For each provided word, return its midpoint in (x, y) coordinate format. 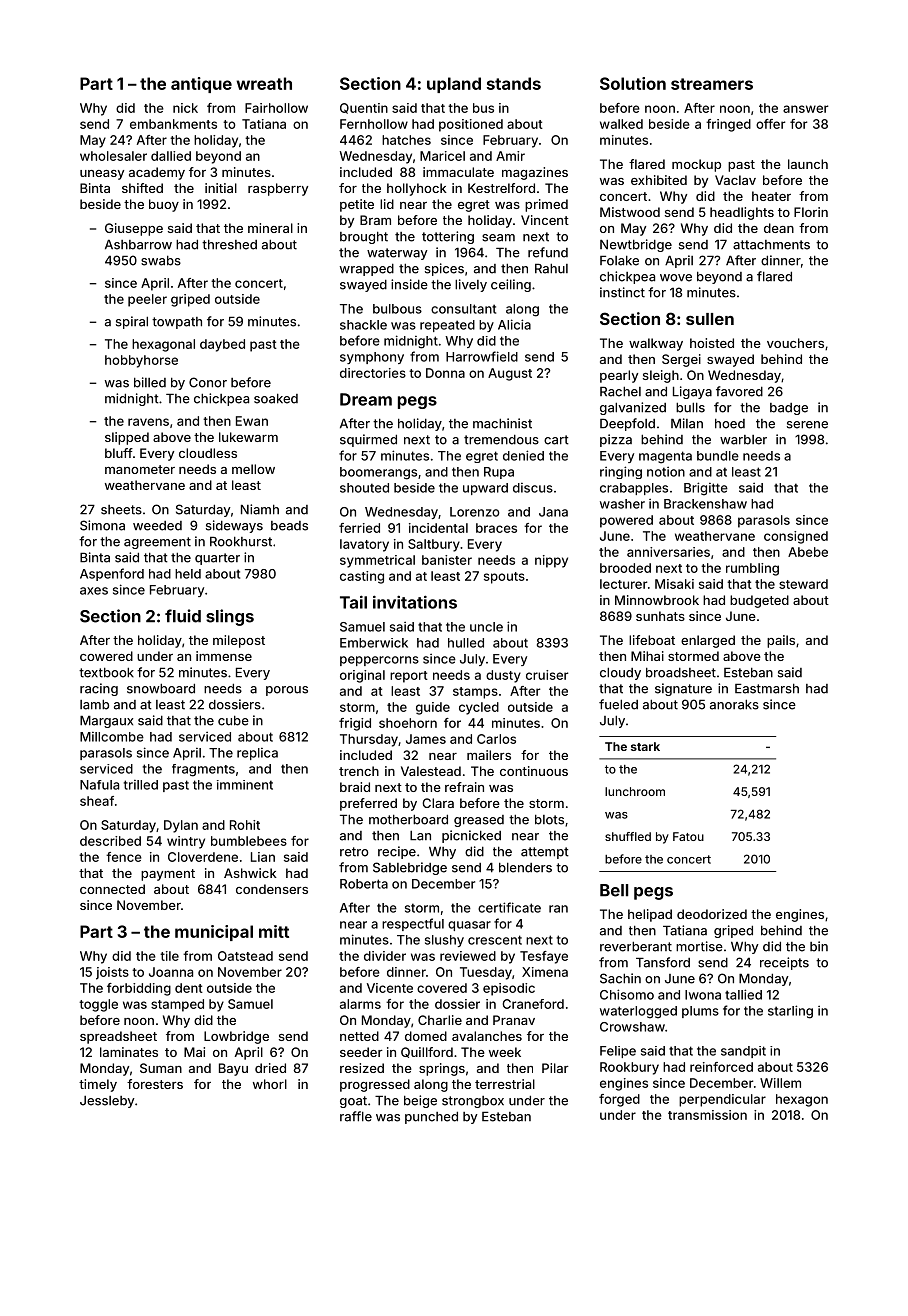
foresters (155, 1084)
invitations (415, 602)
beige (420, 1101)
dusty (503, 676)
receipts (784, 963)
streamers (712, 84)
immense (224, 656)
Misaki (674, 584)
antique (201, 85)
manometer (140, 469)
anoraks (734, 704)
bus (483, 108)
